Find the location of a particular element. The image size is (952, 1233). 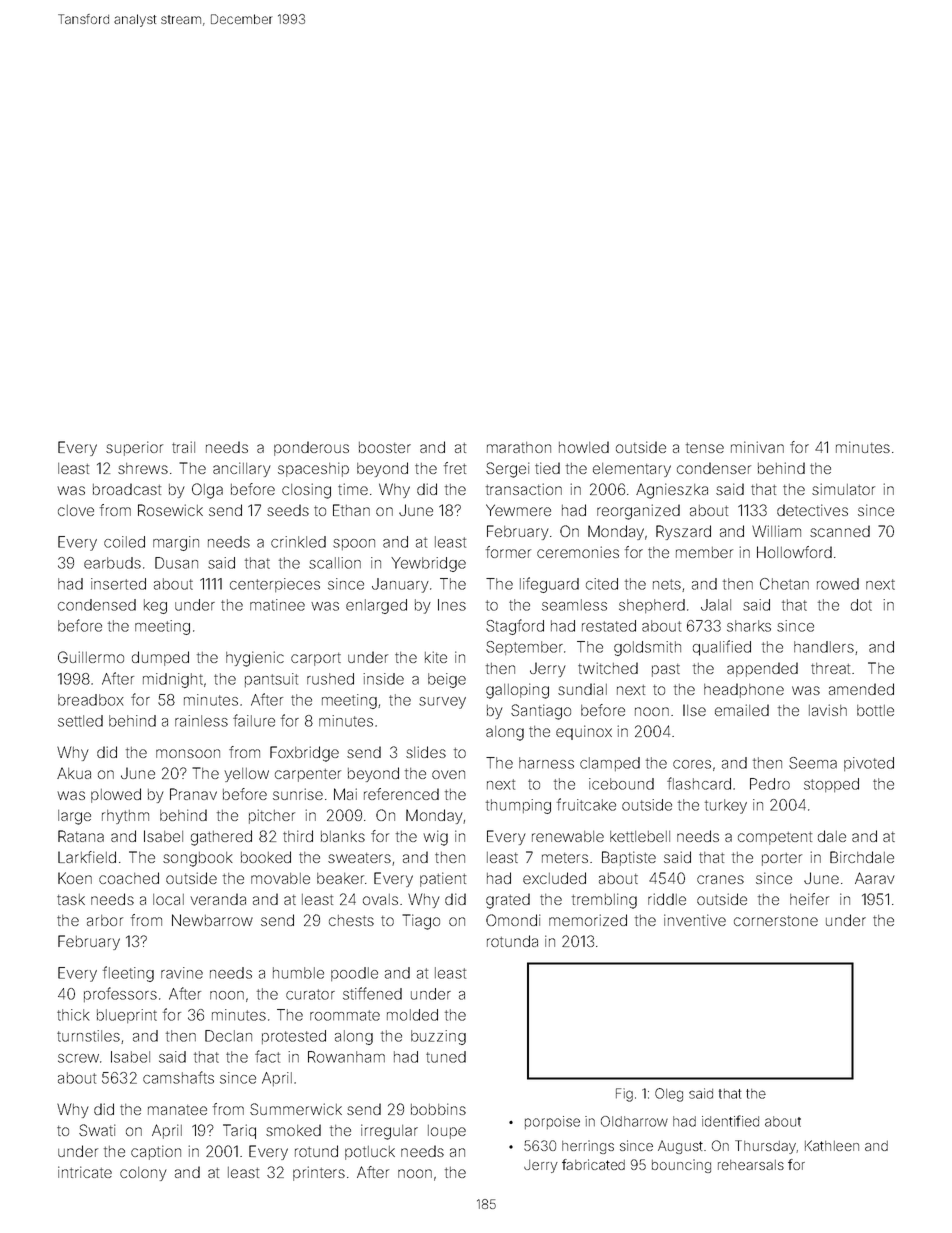

inventive is located at coordinates (695, 920).
